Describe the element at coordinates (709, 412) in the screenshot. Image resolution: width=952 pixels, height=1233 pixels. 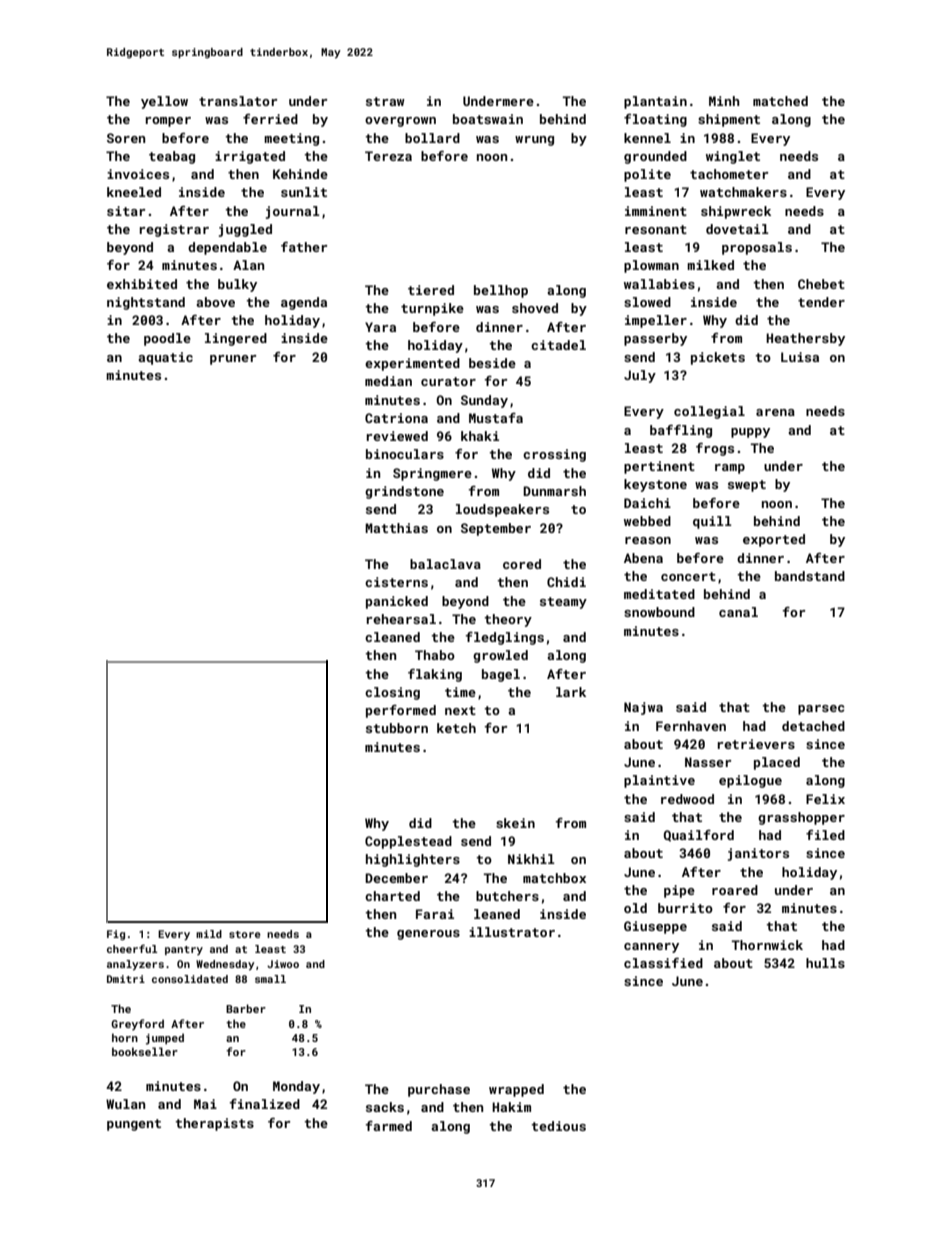
I see `collegial` at that location.
